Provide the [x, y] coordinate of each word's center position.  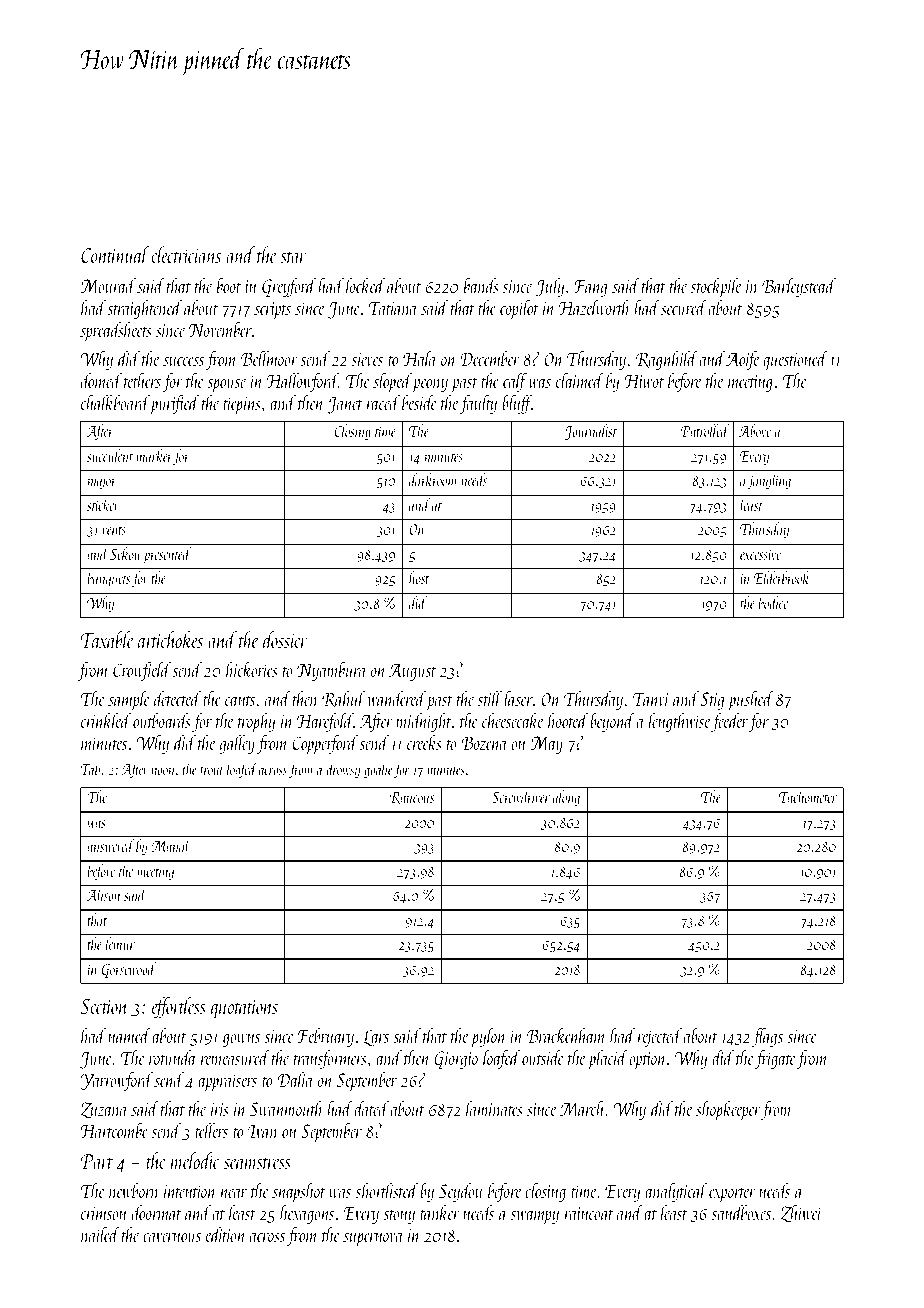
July [549, 287]
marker [155, 455]
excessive [760, 554]
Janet [345, 405]
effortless [179, 1007]
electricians [186, 254]
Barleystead [799, 287]
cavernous [172, 1237]
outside [543, 1057]
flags [767, 1037]
